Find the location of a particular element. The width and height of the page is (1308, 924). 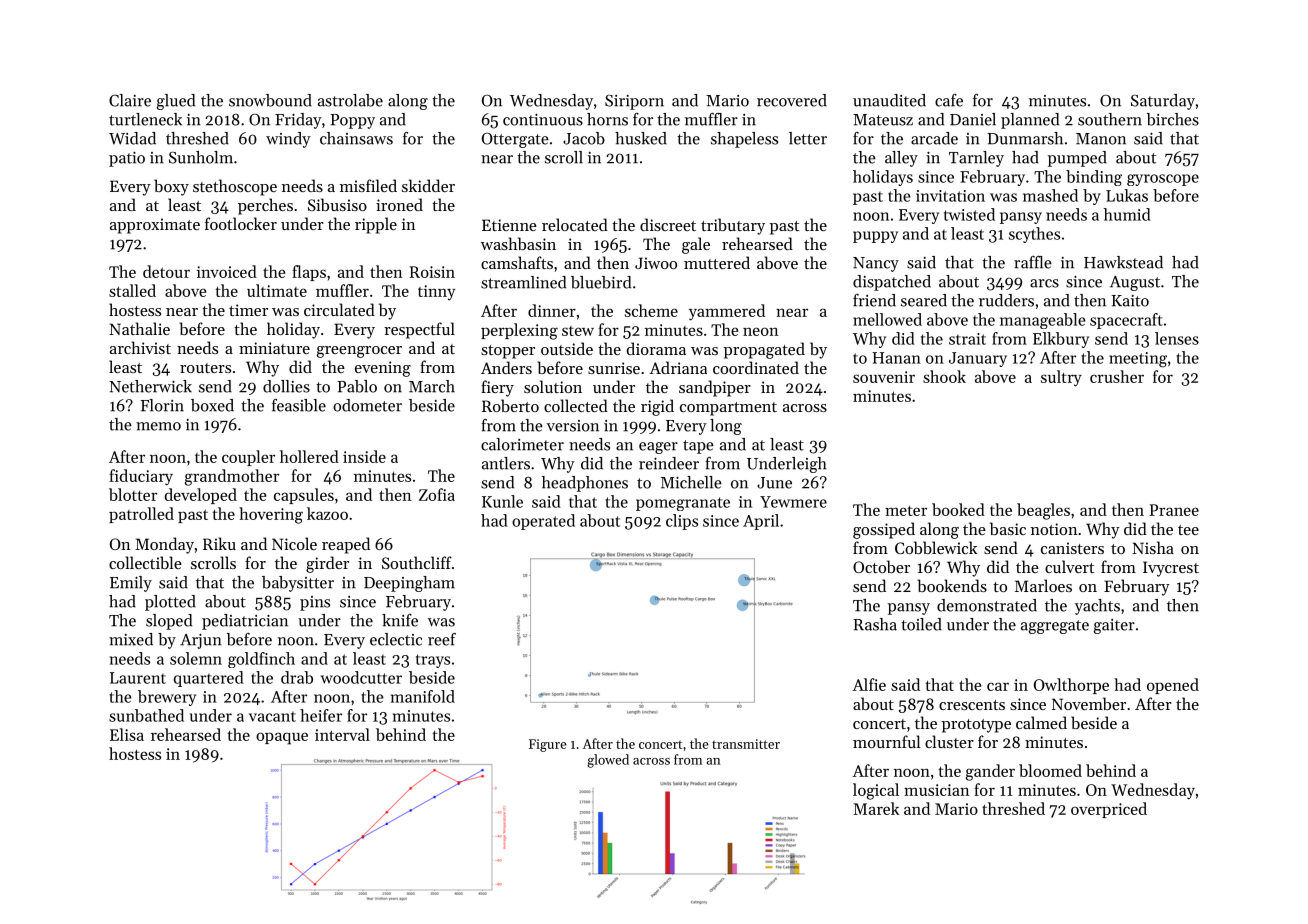

tee is located at coordinates (1188, 530).
